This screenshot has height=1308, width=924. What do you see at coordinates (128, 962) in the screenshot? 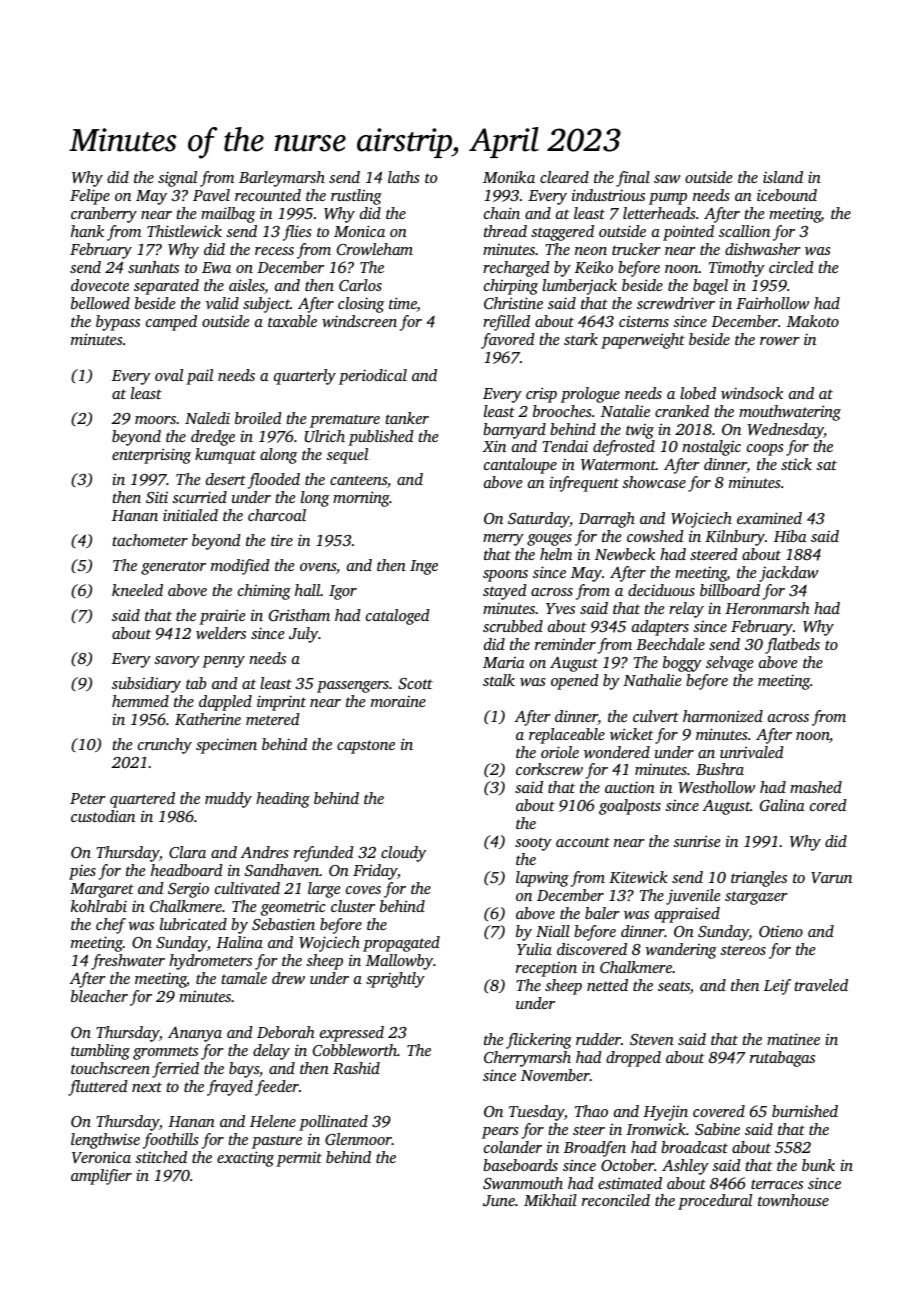
I see `freshwater` at bounding box center [128, 962].
